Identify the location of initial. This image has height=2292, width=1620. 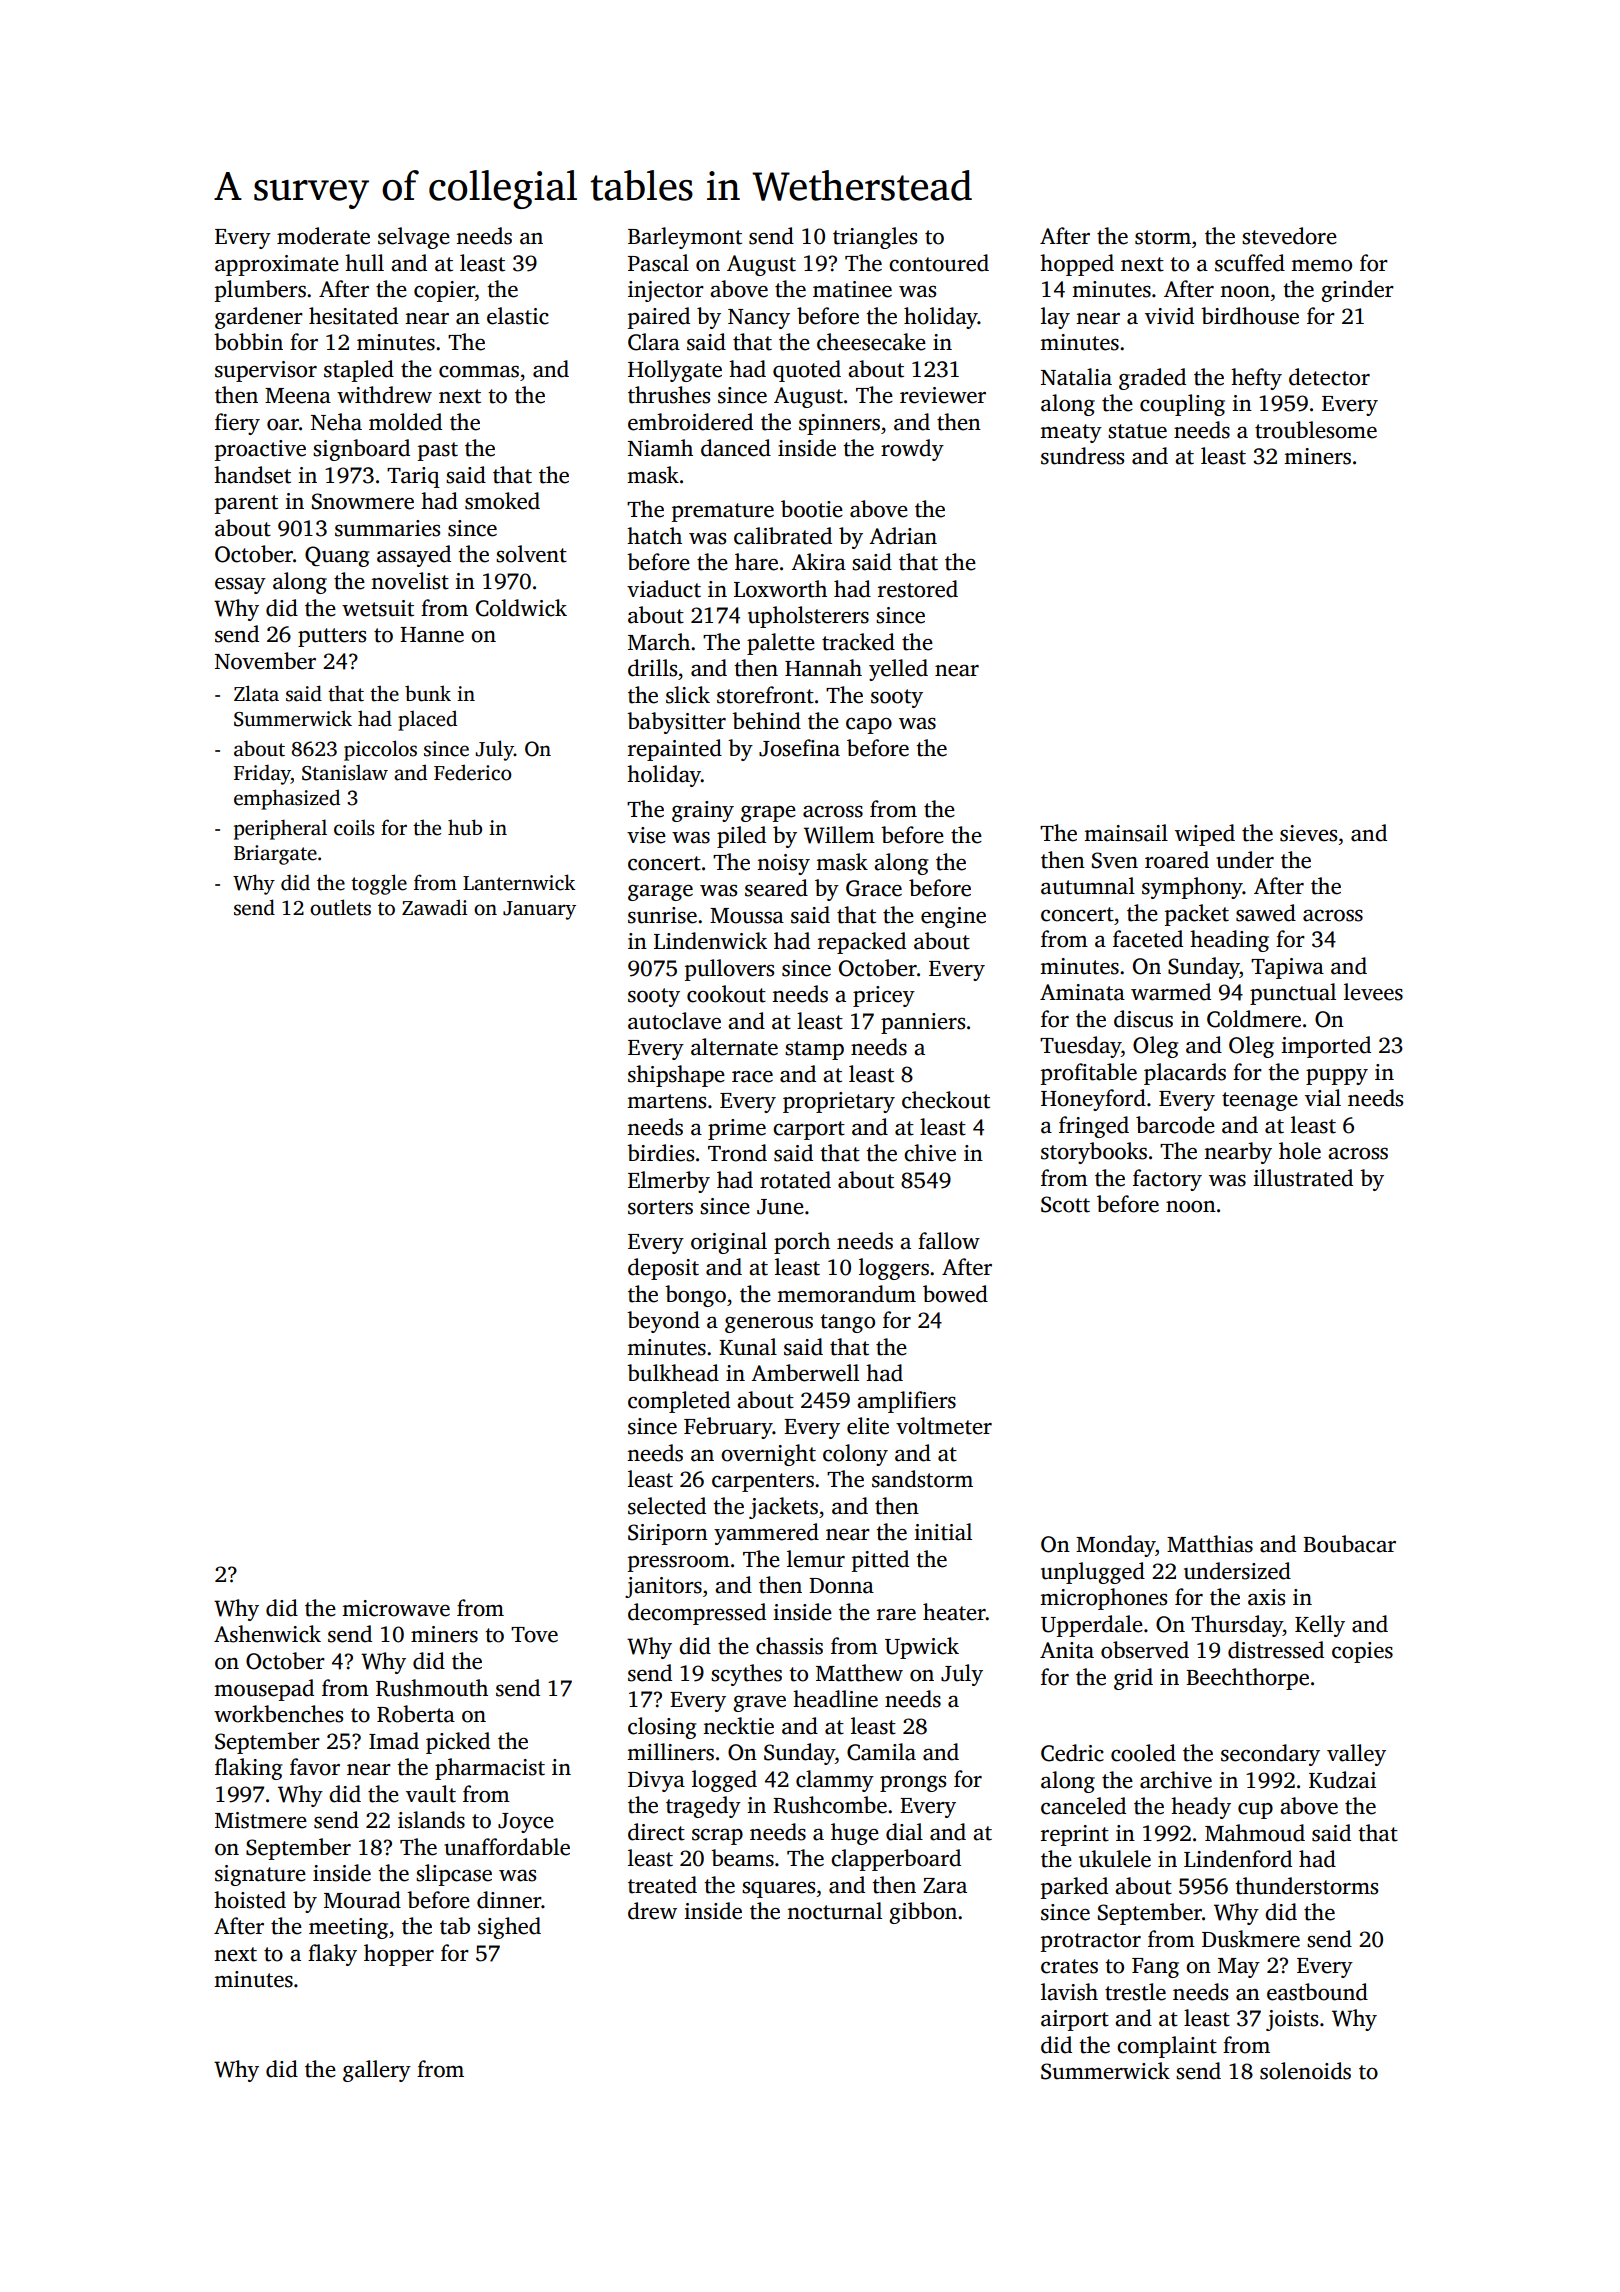
(943, 1532).
